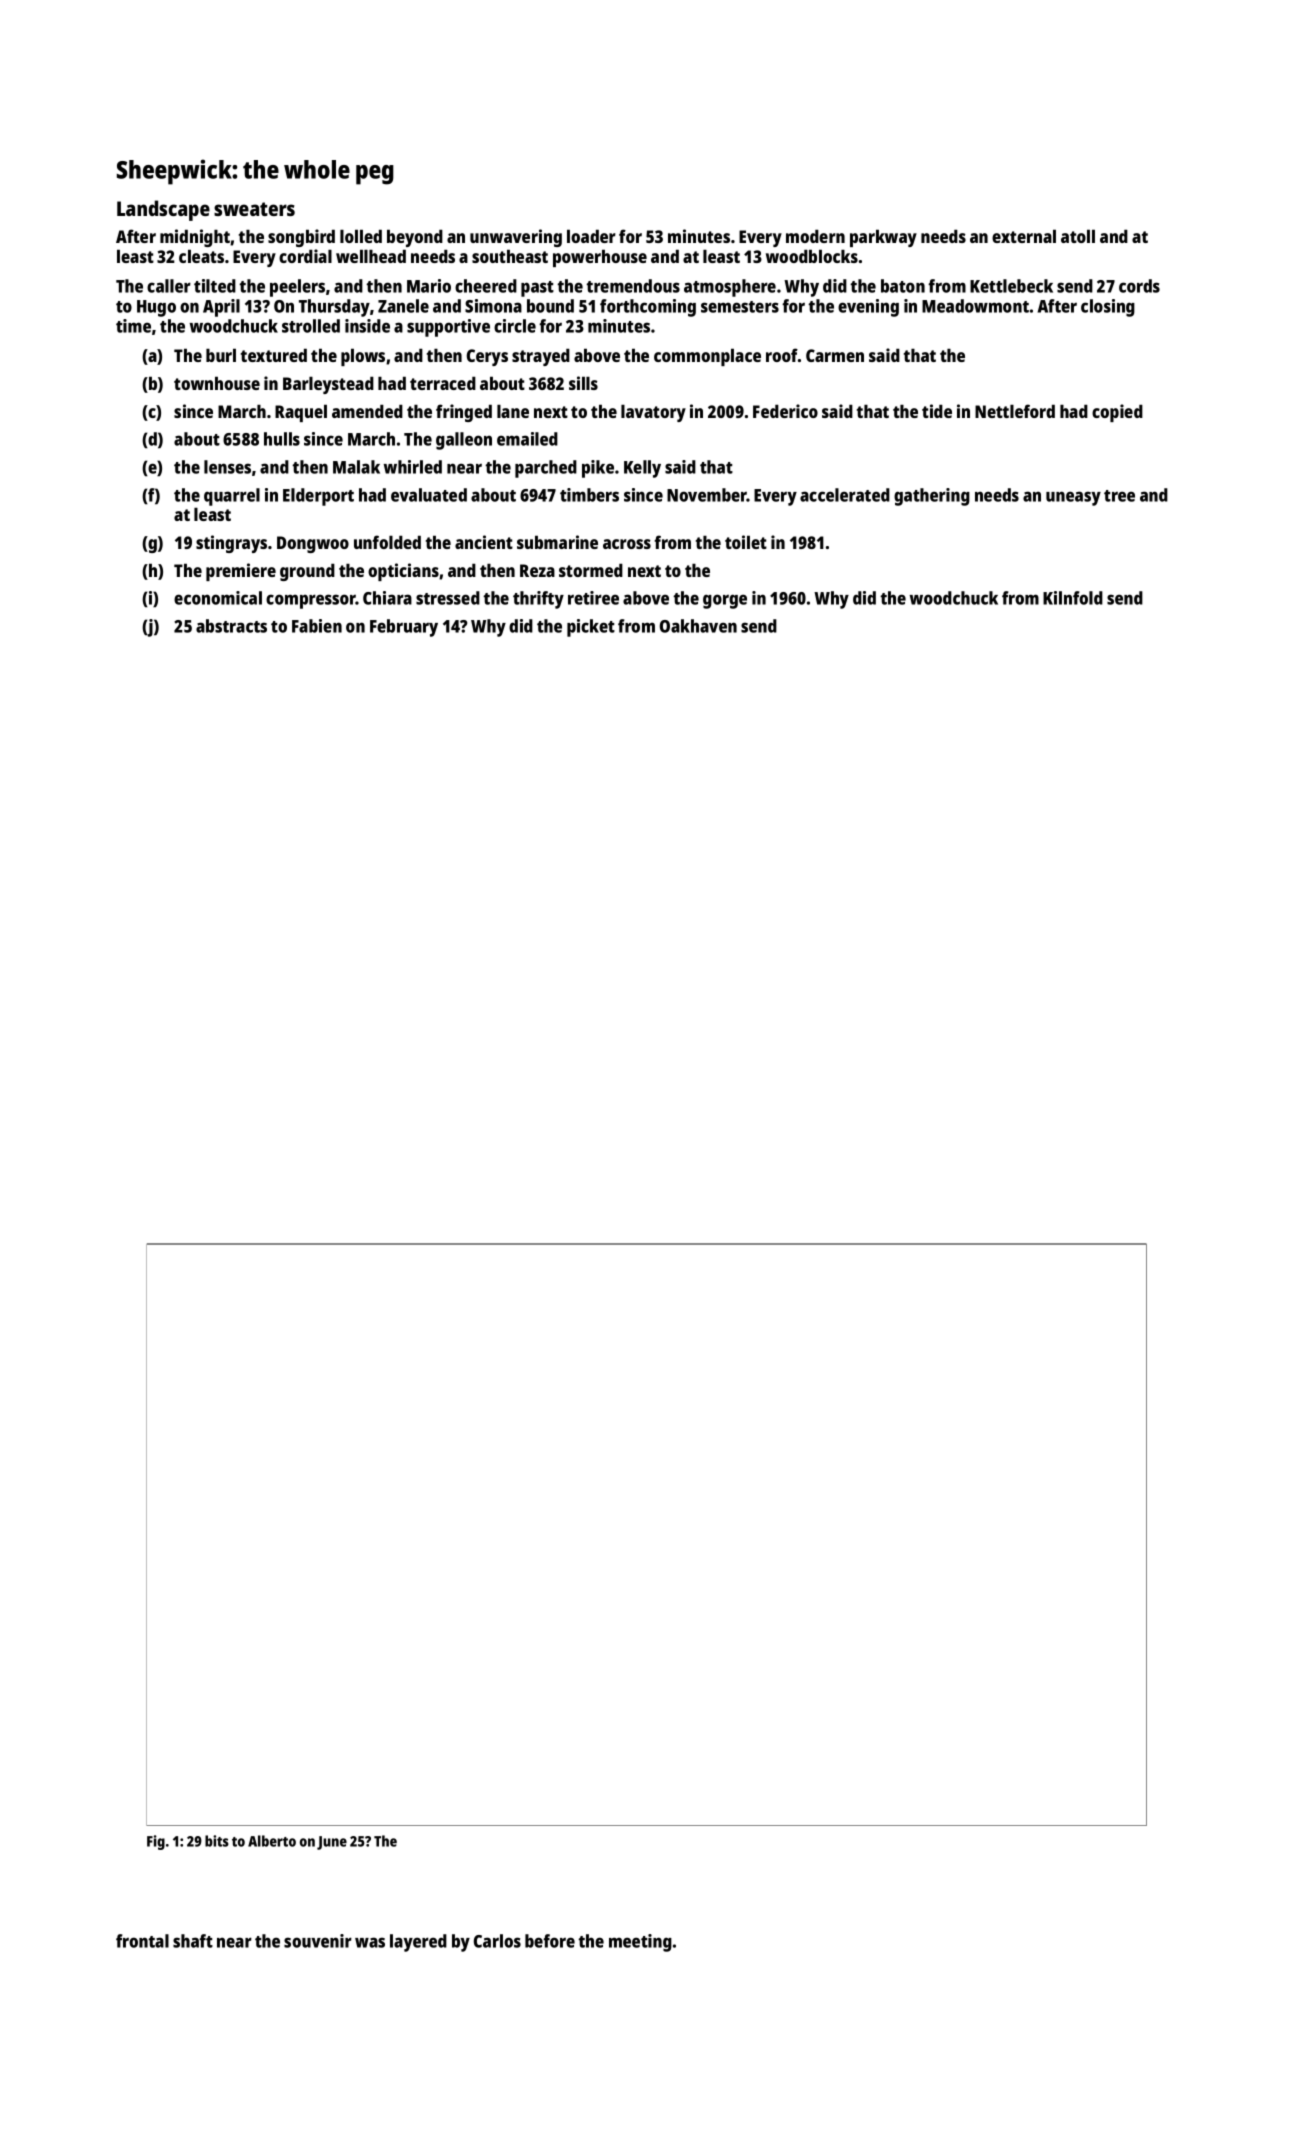 This screenshot has width=1293, height=2130. What do you see at coordinates (404, 628) in the screenshot?
I see `February` at bounding box center [404, 628].
